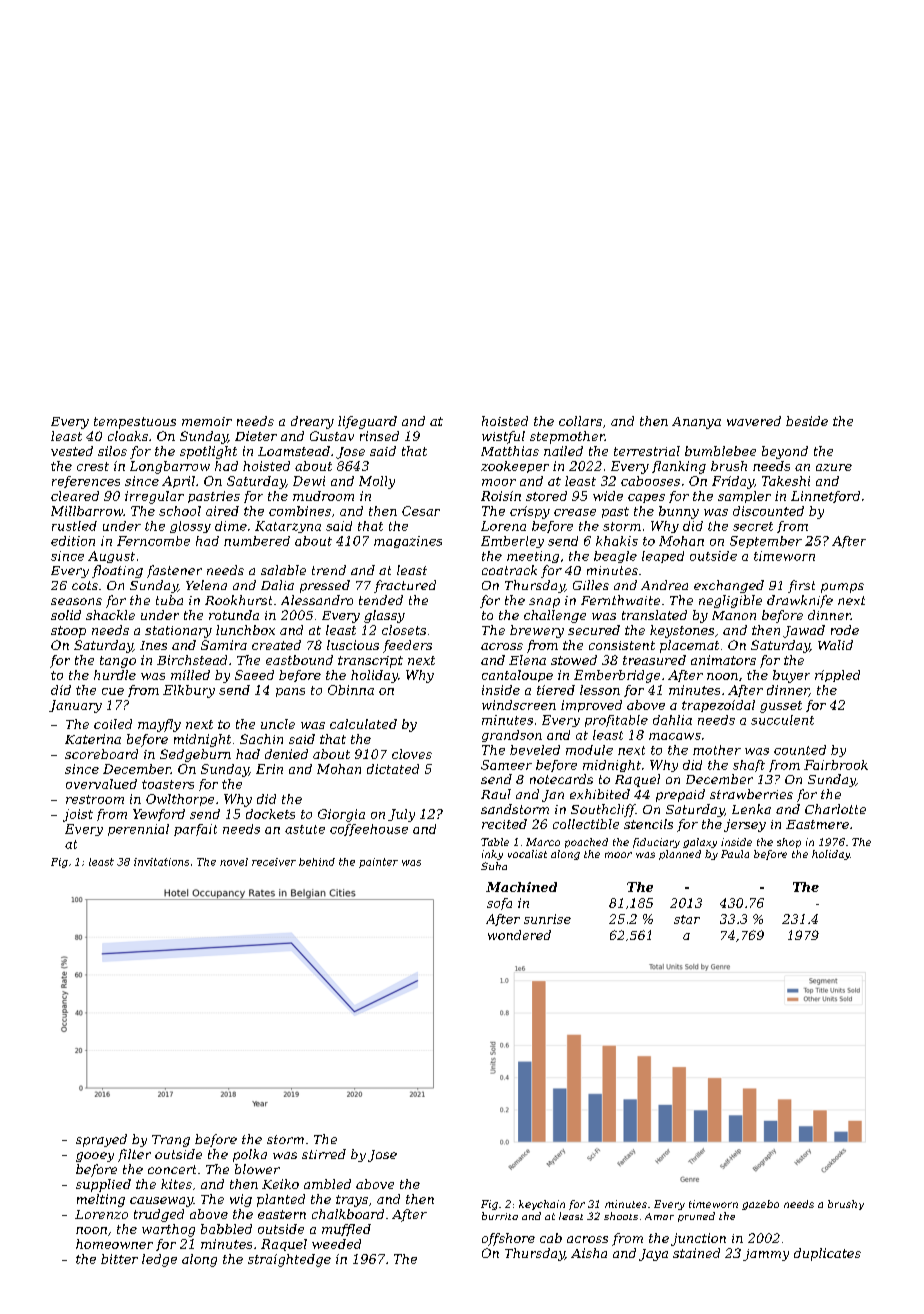 The width and height of the screenshot is (924, 1314). Describe the element at coordinates (519, 935) in the screenshot. I see `wondered` at that location.
